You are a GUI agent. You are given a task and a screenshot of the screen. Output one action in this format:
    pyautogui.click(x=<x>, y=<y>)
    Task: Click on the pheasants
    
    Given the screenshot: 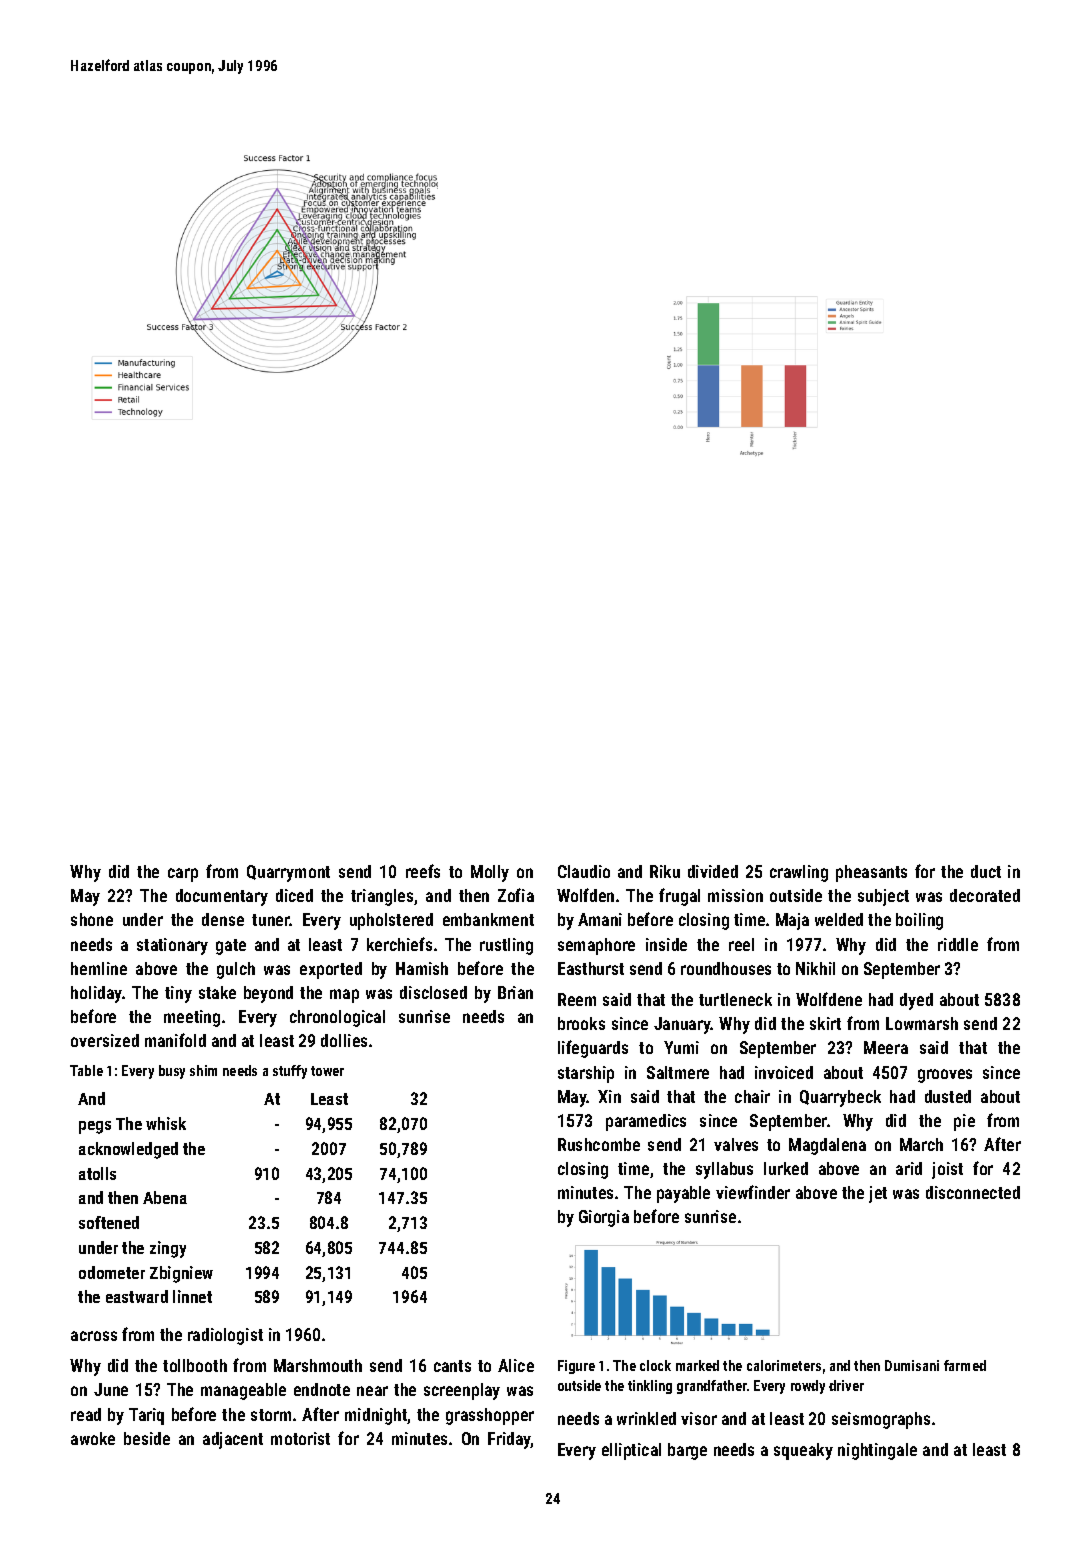 What is the action you would take?
    pyautogui.click(x=871, y=873)
